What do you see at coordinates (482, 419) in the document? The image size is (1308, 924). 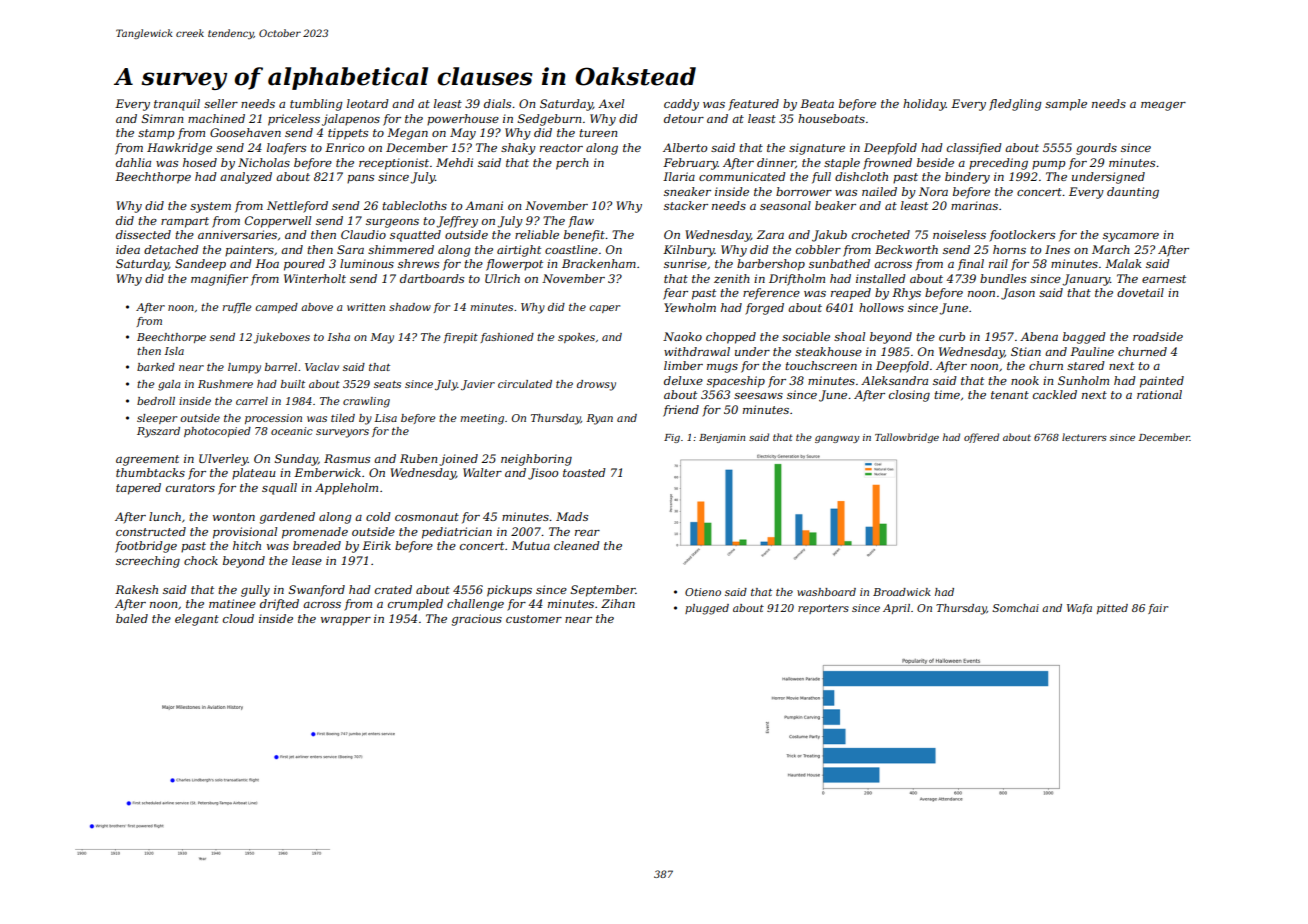 I see `meeting` at bounding box center [482, 419].
